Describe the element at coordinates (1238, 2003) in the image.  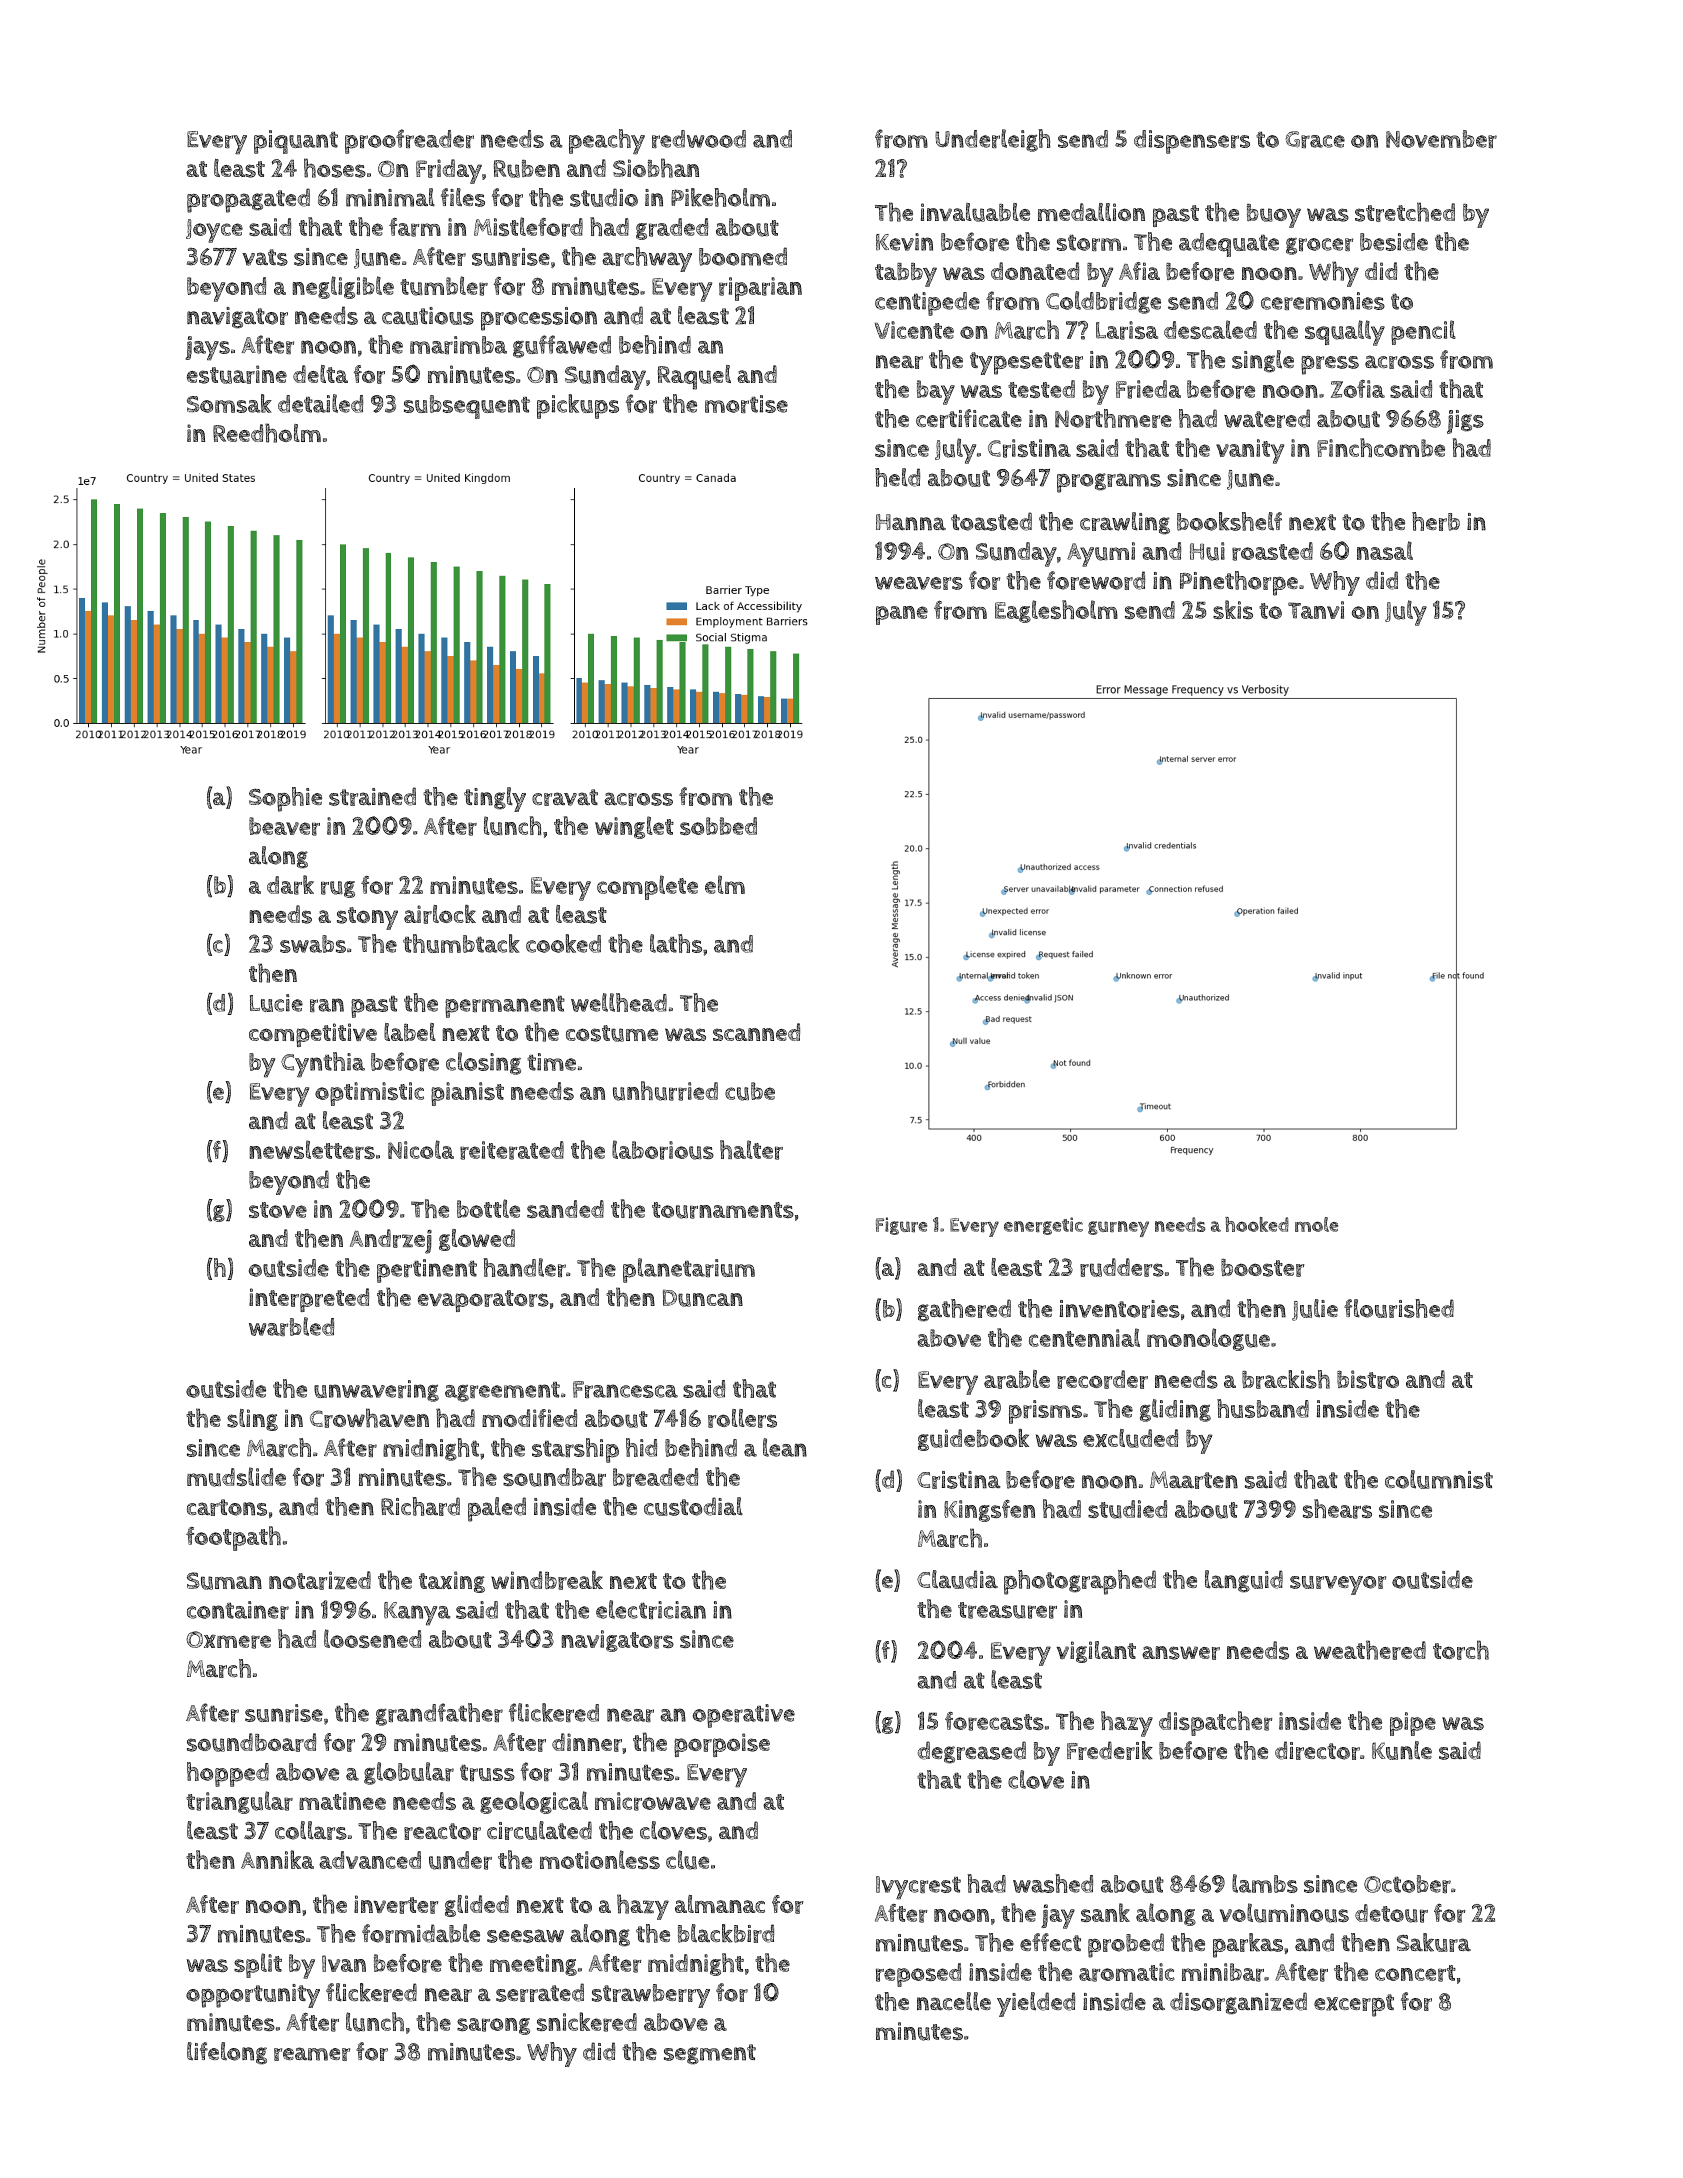
I see `disorganized` at that location.
